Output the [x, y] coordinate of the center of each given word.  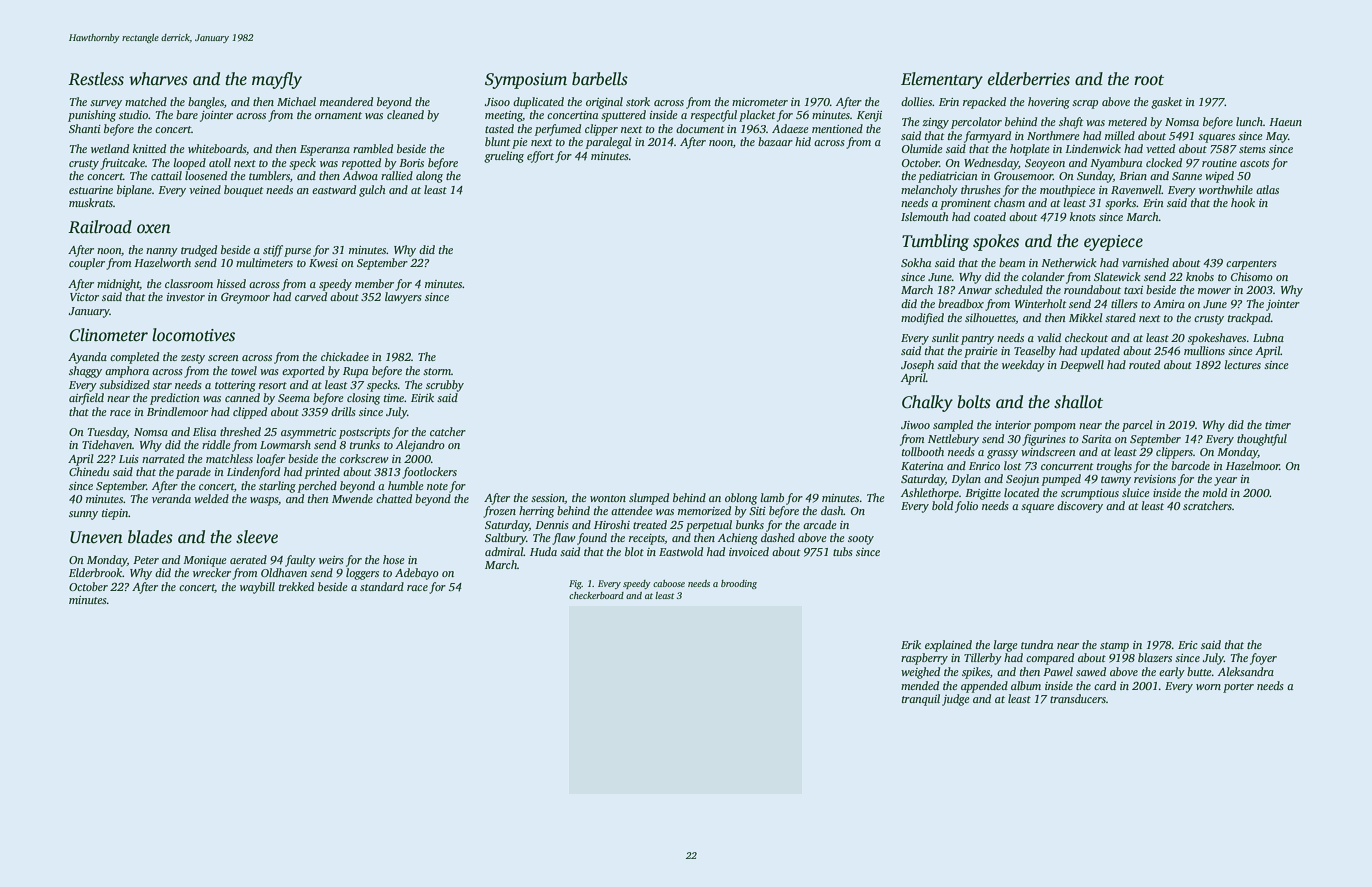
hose [394, 559]
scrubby [445, 386]
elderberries [1029, 79]
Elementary [942, 80]
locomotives [193, 335]
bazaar [775, 141]
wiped [1219, 177]
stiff [273, 251]
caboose [669, 583]
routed [1144, 364]
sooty [861, 540]
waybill [257, 588]
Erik [911, 644]
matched [146, 101]
